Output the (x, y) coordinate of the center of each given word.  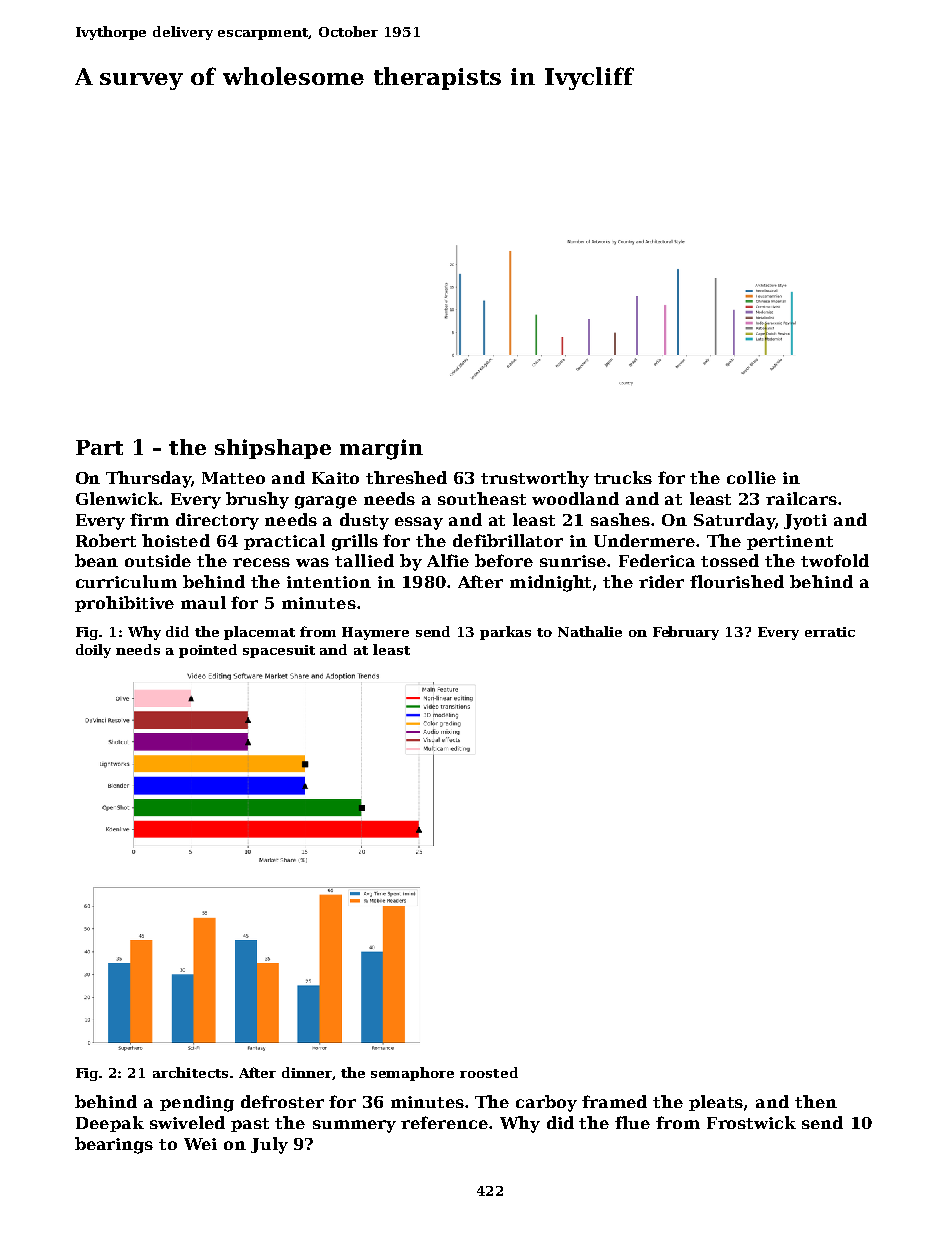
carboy (546, 1103)
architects (190, 1072)
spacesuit (279, 651)
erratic (830, 632)
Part (99, 447)
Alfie (448, 560)
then (816, 1101)
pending (197, 1103)
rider (661, 581)
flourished (737, 581)
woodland (575, 498)
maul (203, 602)
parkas (505, 633)
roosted (489, 1072)
